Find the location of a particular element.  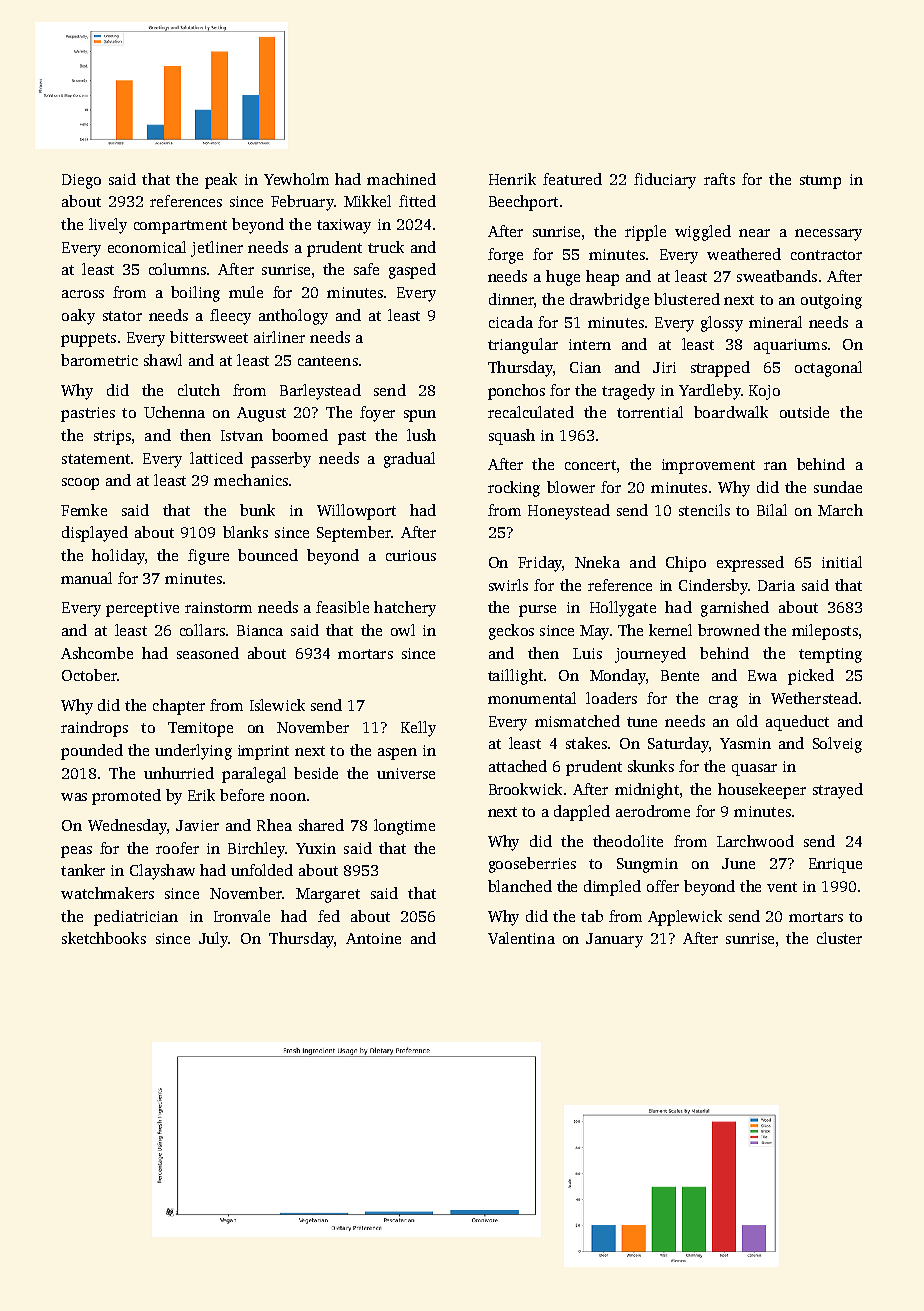

Willowport is located at coordinates (356, 512).
